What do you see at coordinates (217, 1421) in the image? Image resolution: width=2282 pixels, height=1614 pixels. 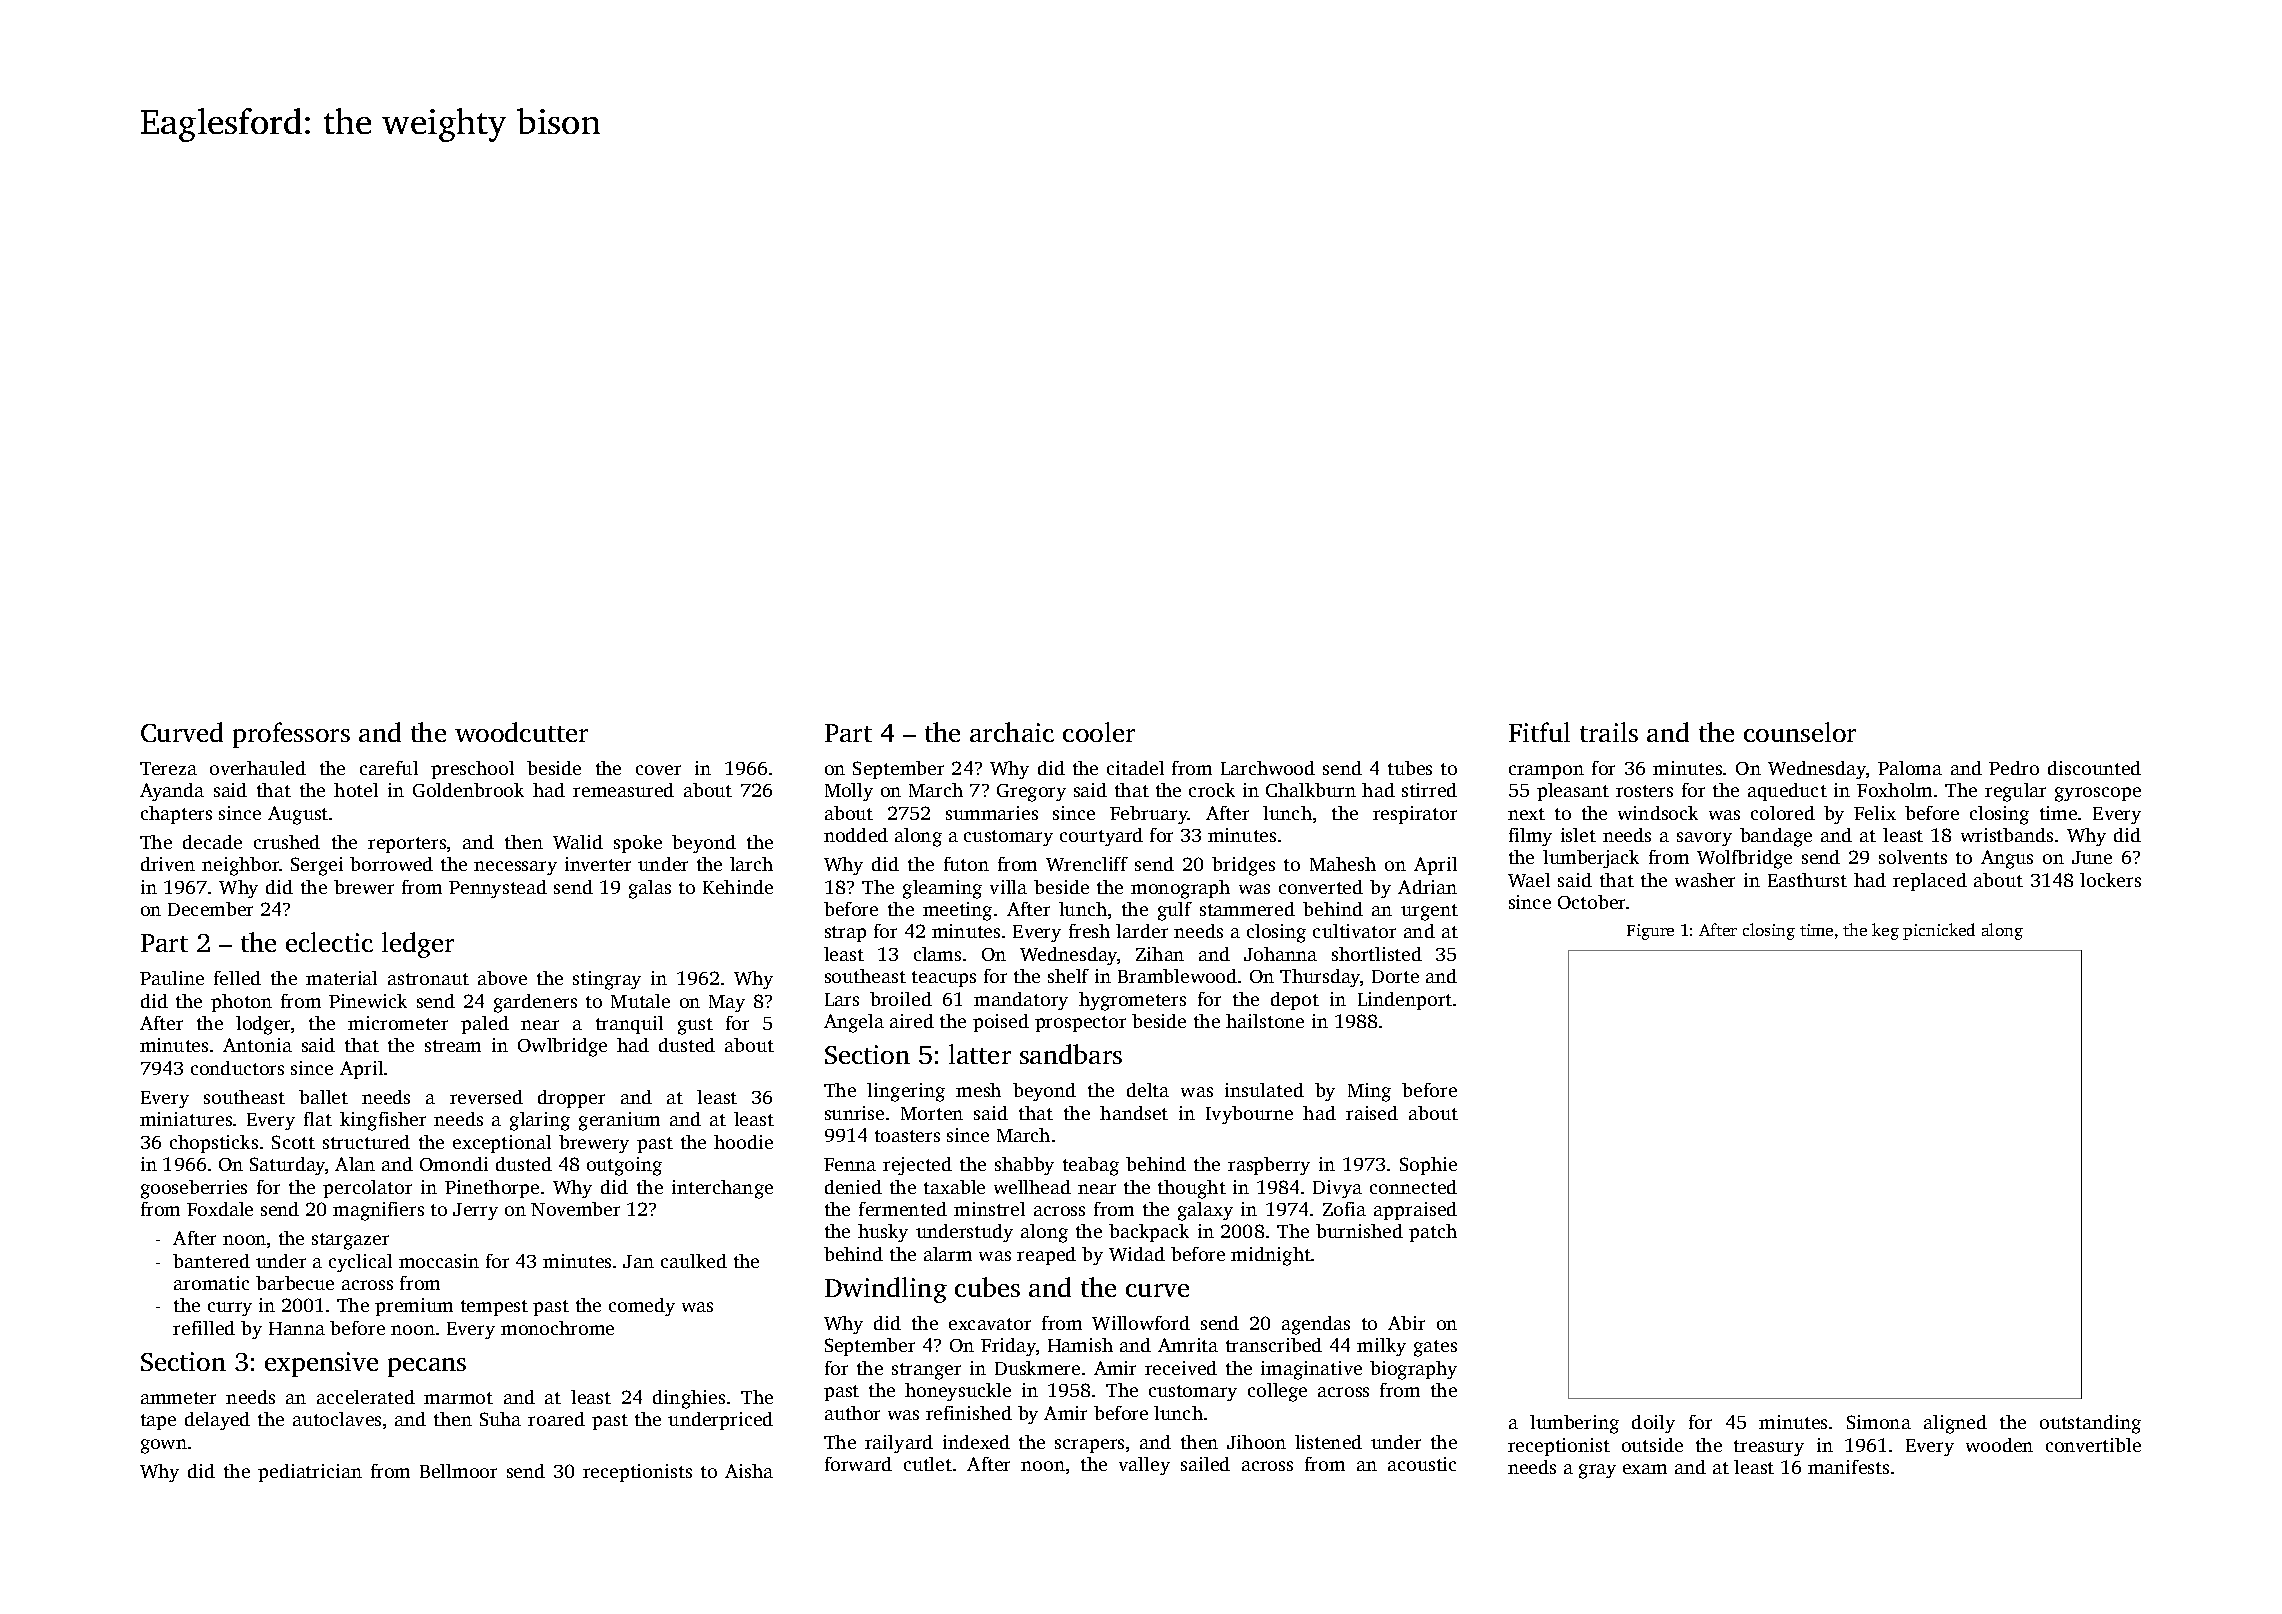 I see `delayed` at bounding box center [217, 1421].
